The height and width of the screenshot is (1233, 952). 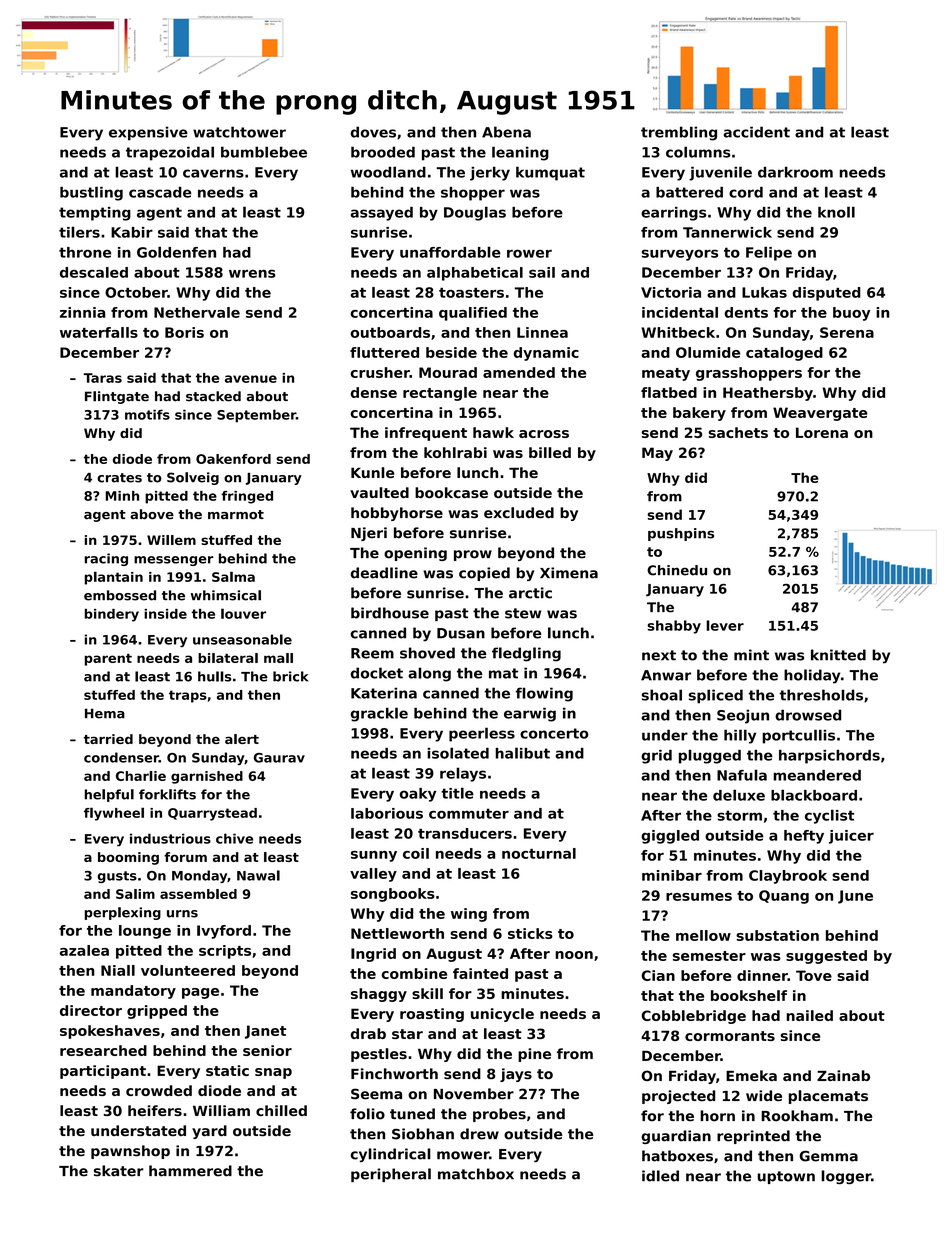 What do you see at coordinates (132, 232) in the screenshot?
I see `Kabir` at bounding box center [132, 232].
